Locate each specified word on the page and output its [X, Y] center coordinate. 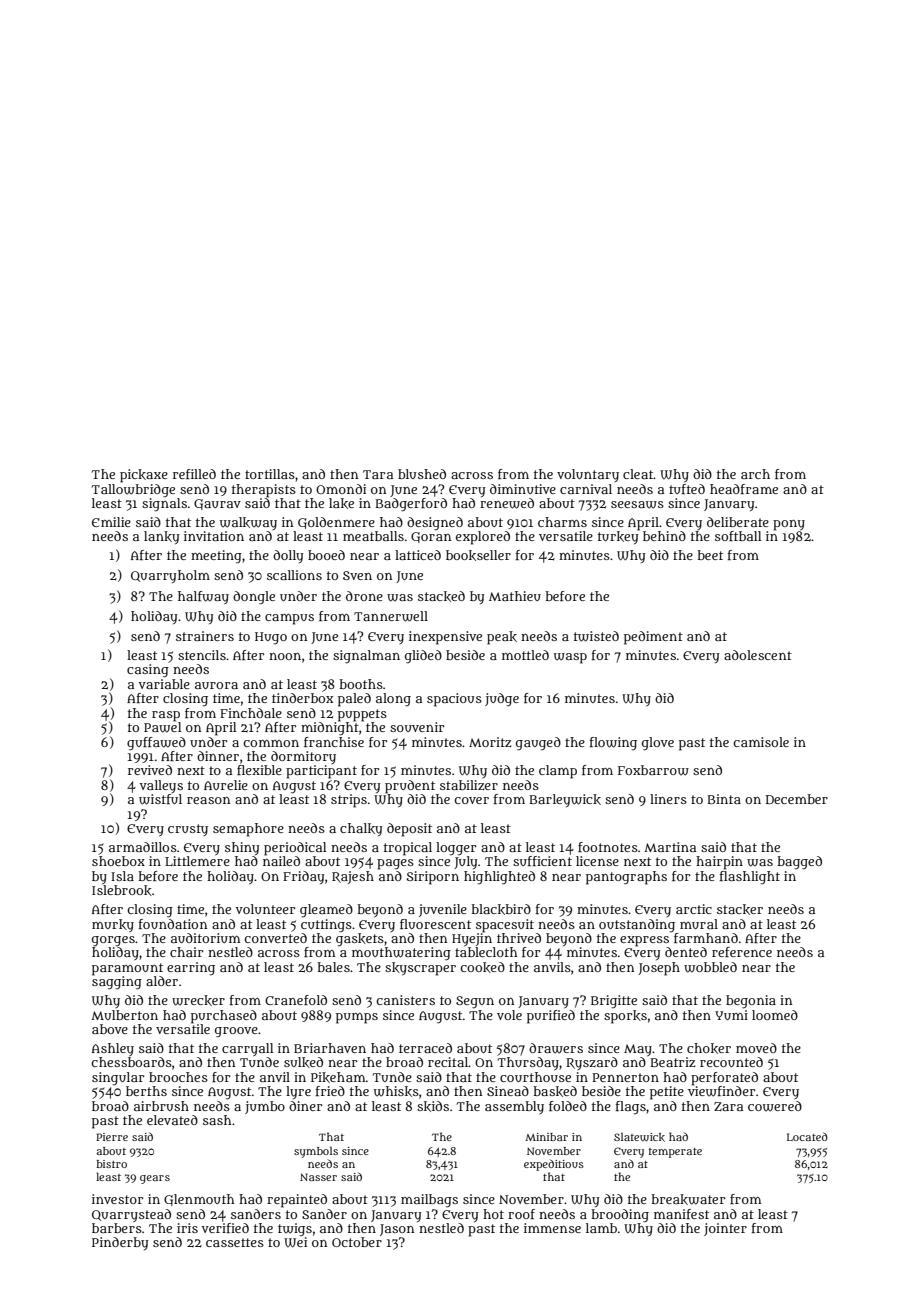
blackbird [501, 909]
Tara [378, 474]
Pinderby [120, 1243]
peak [502, 638]
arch [755, 474]
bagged [799, 863]
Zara [728, 1106]
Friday [303, 877]
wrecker [198, 1000]
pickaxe [144, 476]
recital [448, 1062]
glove [658, 744]
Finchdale [251, 713]
